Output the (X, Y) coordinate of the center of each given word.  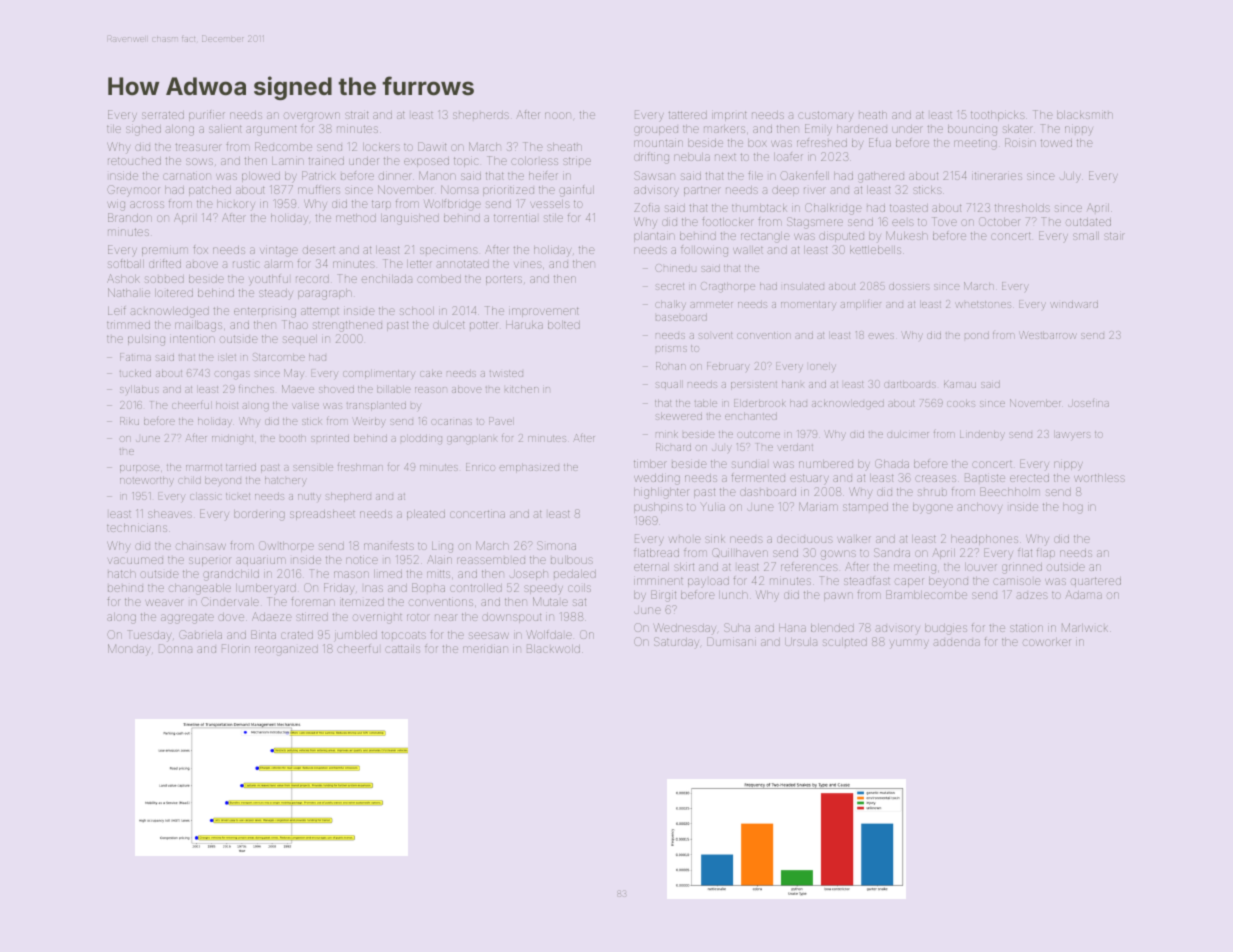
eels (903, 222)
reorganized (286, 650)
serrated (163, 115)
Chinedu (675, 268)
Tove (944, 221)
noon (558, 115)
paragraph (325, 294)
